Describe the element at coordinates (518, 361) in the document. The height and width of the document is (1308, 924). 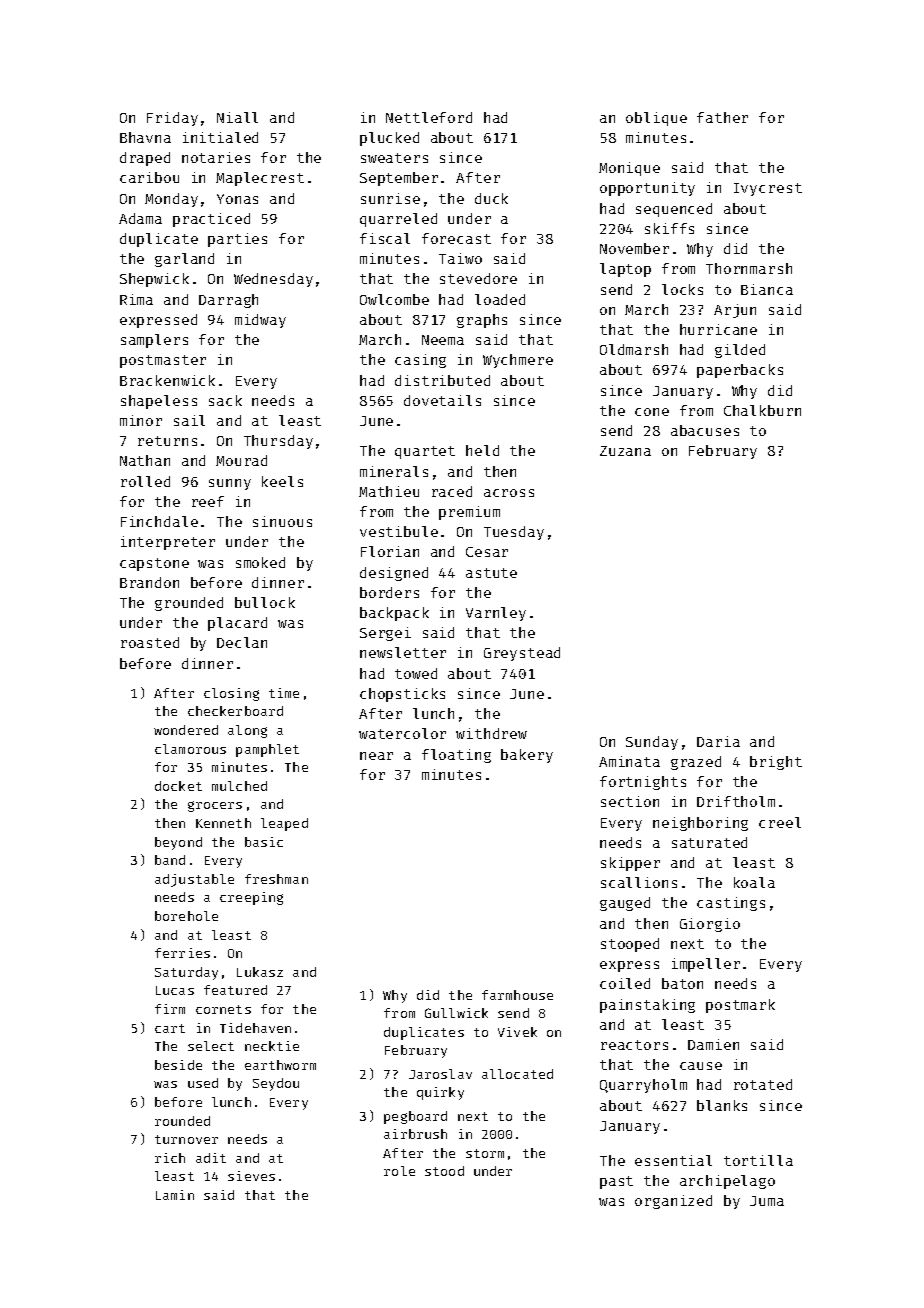
I see `Wychmere` at that location.
